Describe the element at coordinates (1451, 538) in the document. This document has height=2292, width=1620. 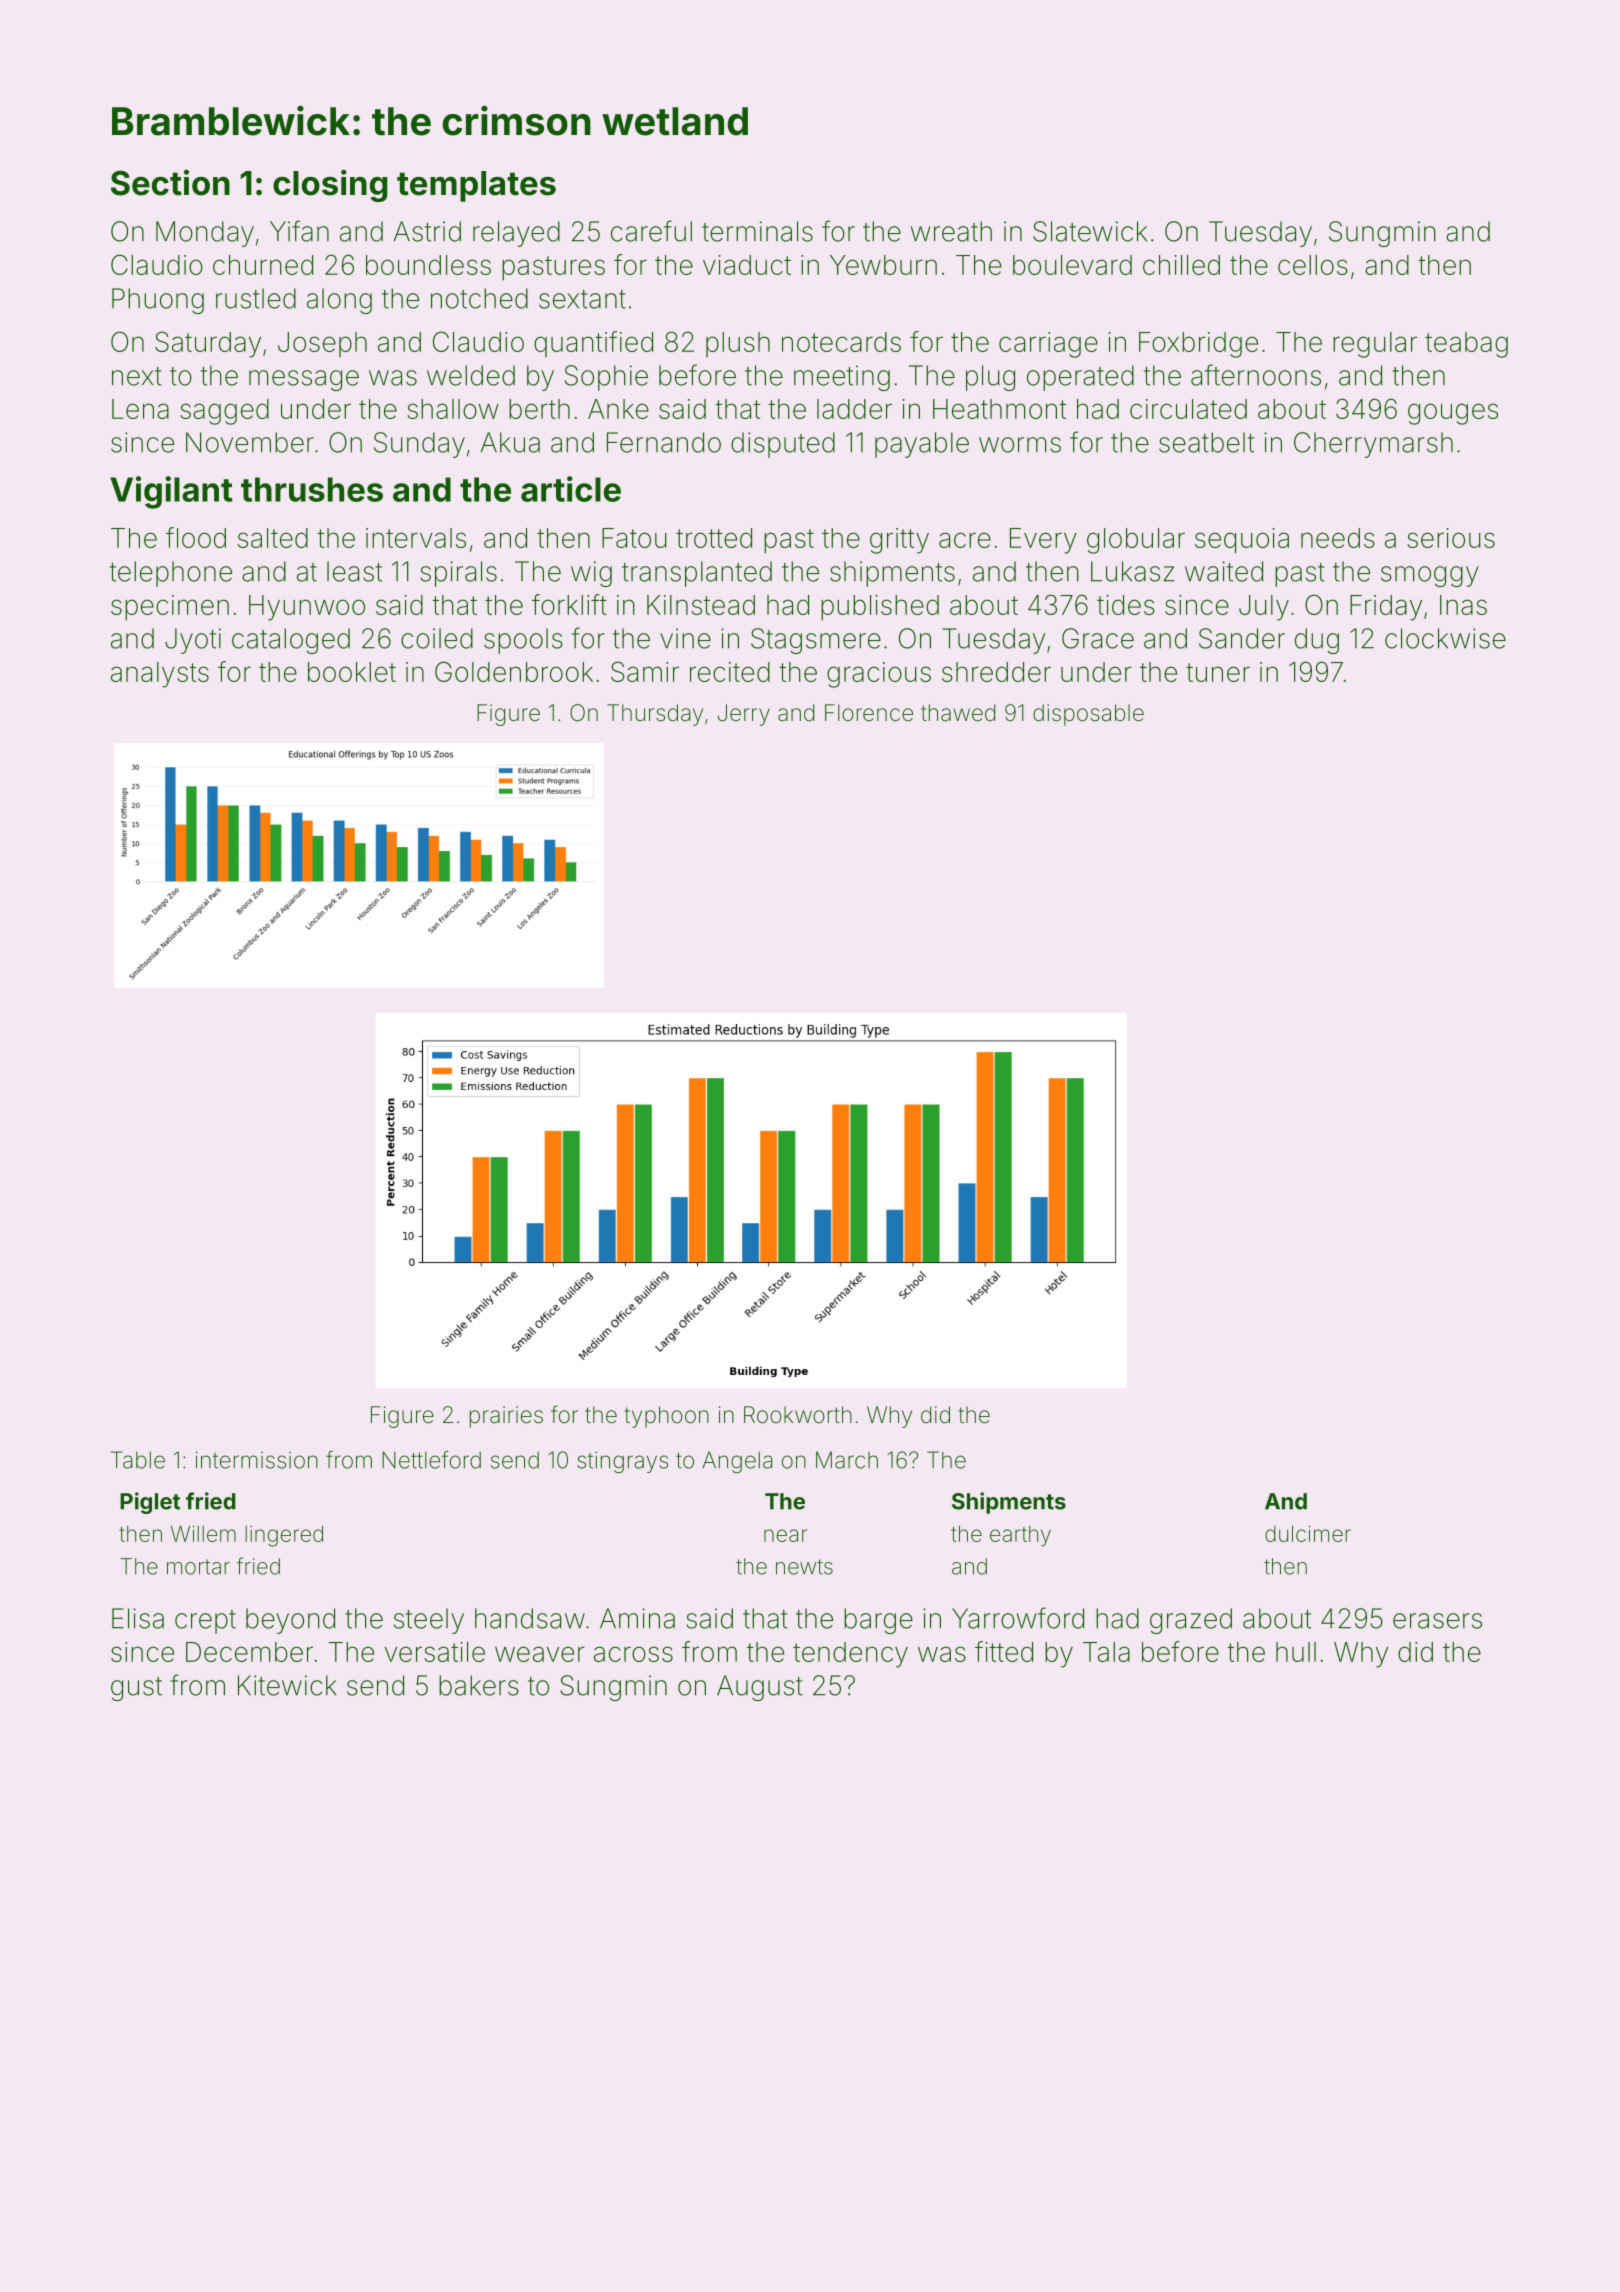
I see `serious` at that location.
